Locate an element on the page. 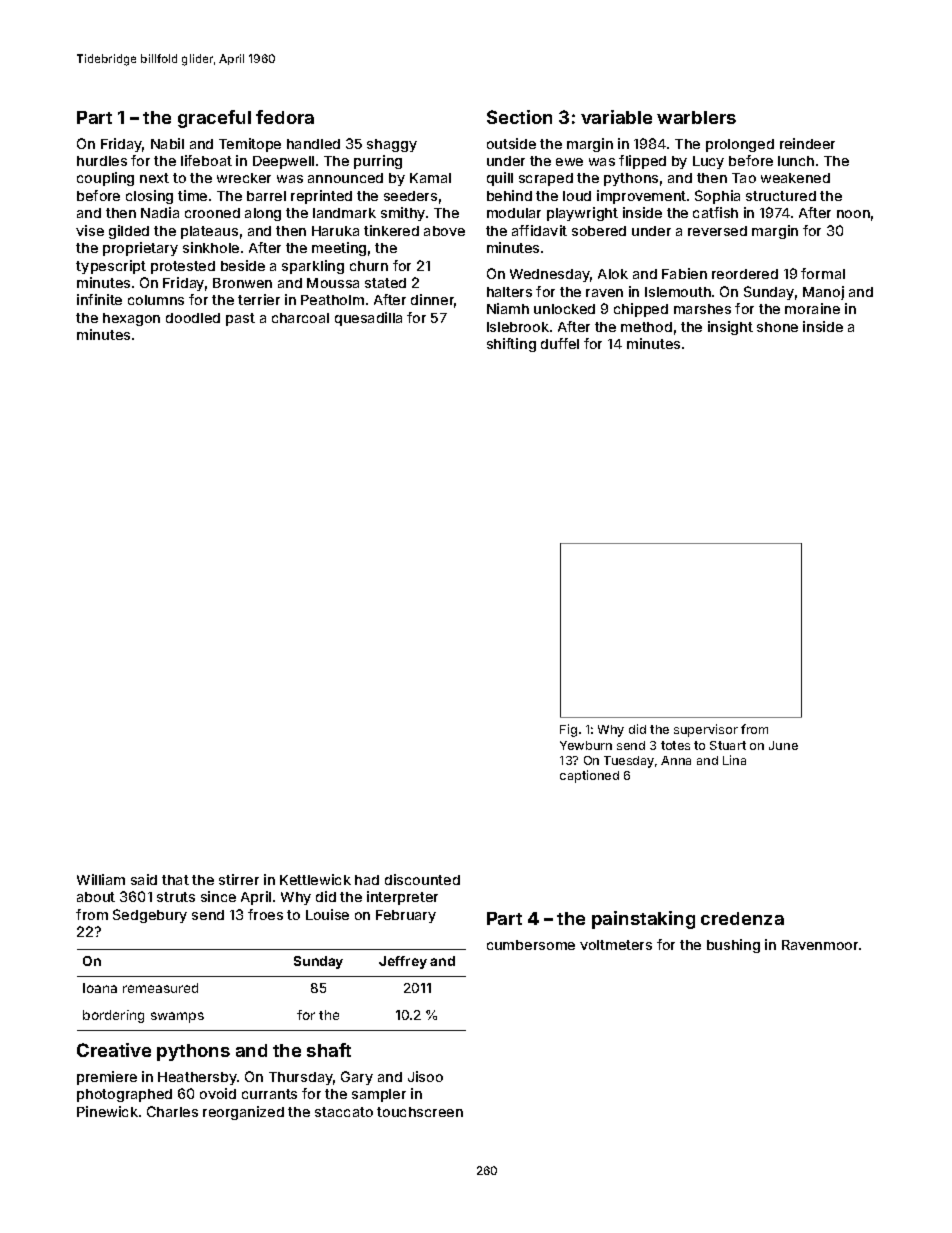 This document has height=1233, width=952. reordered is located at coordinates (745, 274).
